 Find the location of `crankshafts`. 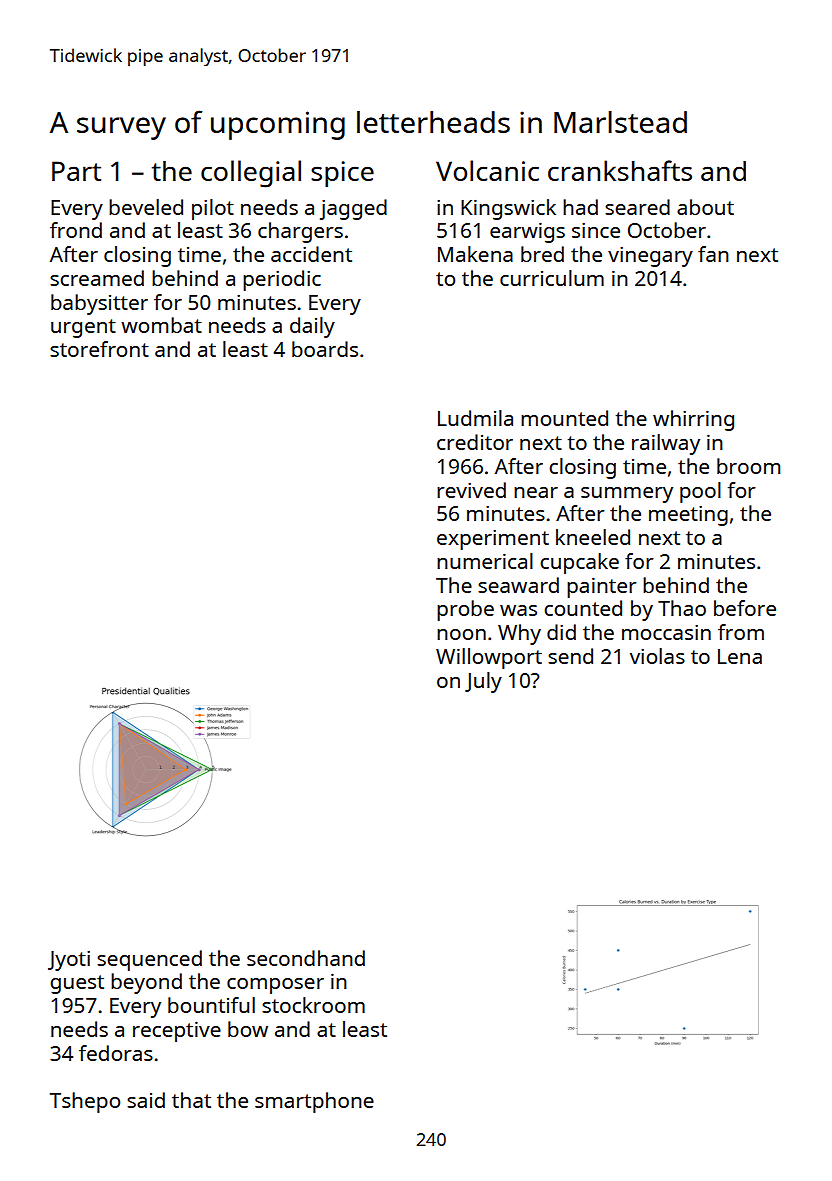

crankshafts is located at coordinates (620, 170).
